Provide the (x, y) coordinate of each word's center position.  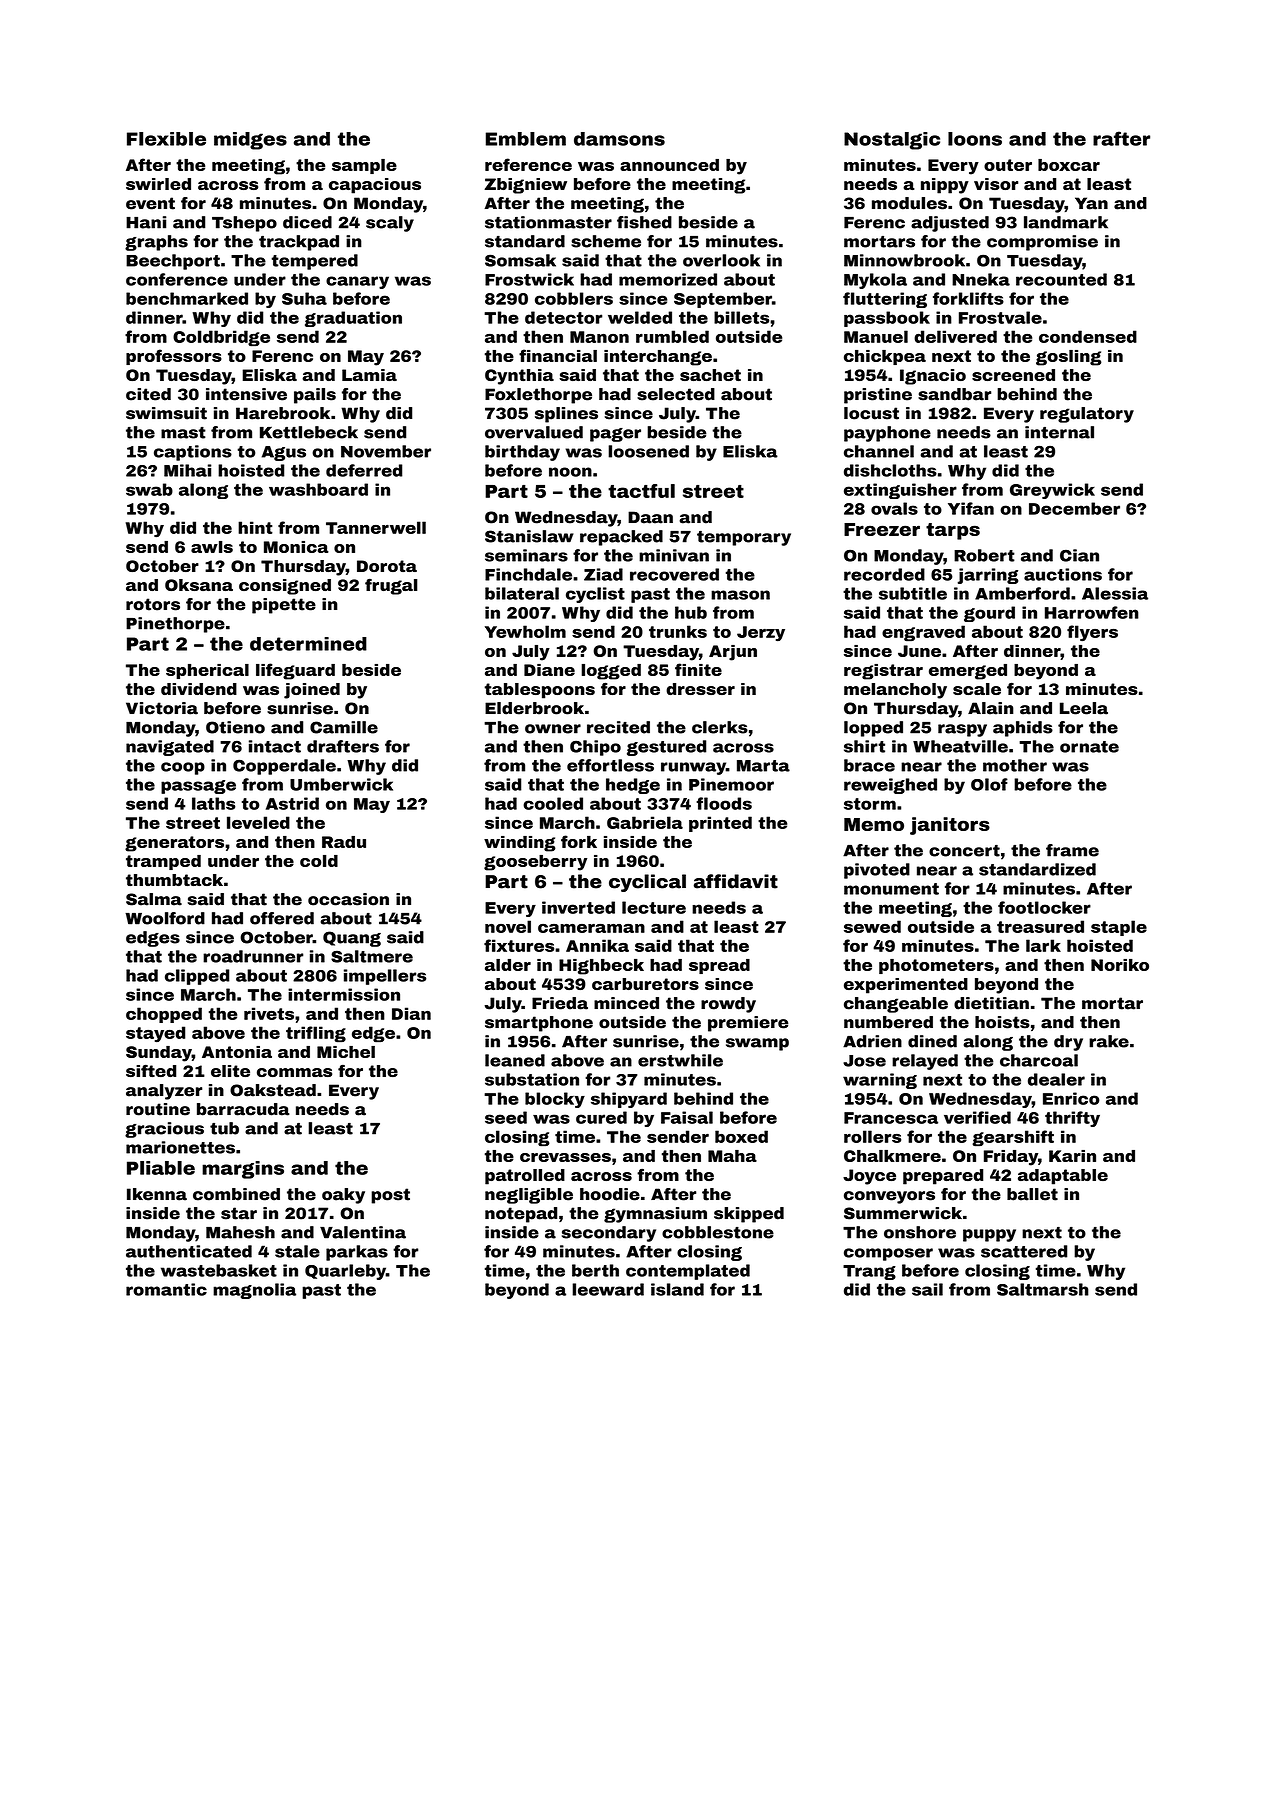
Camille (344, 727)
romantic (166, 1289)
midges (250, 141)
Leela (1084, 708)
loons (975, 139)
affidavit (736, 881)
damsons (619, 139)
